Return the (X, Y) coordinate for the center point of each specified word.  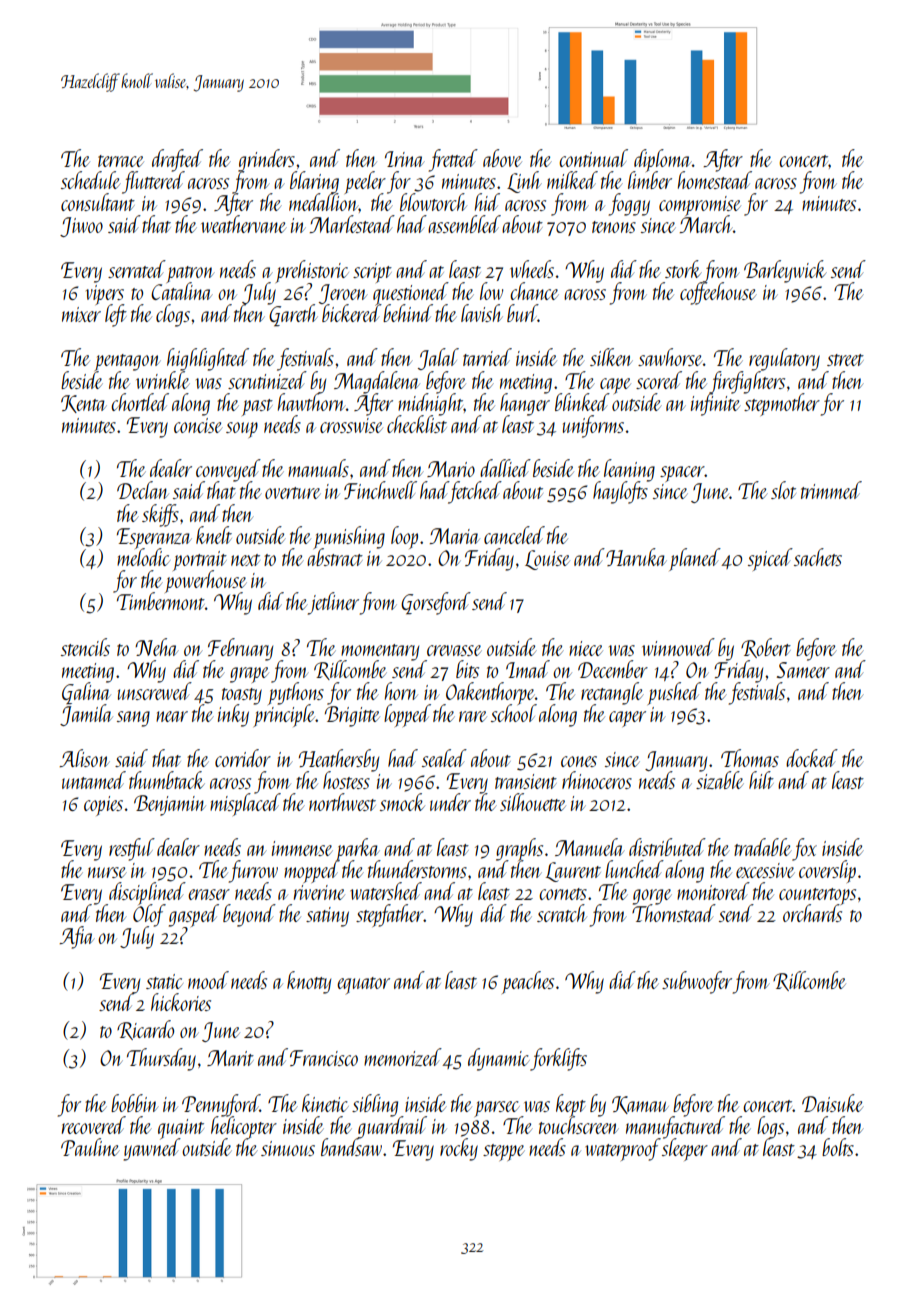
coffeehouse (718, 293)
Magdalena (377, 382)
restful (132, 849)
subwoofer (697, 982)
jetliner (334, 603)
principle (285, 716)
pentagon (128, 362)
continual (593, 158)
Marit (230, 1058)
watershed (386, 891)
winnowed (678, 647)
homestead (715, 180)
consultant (98, 202)
